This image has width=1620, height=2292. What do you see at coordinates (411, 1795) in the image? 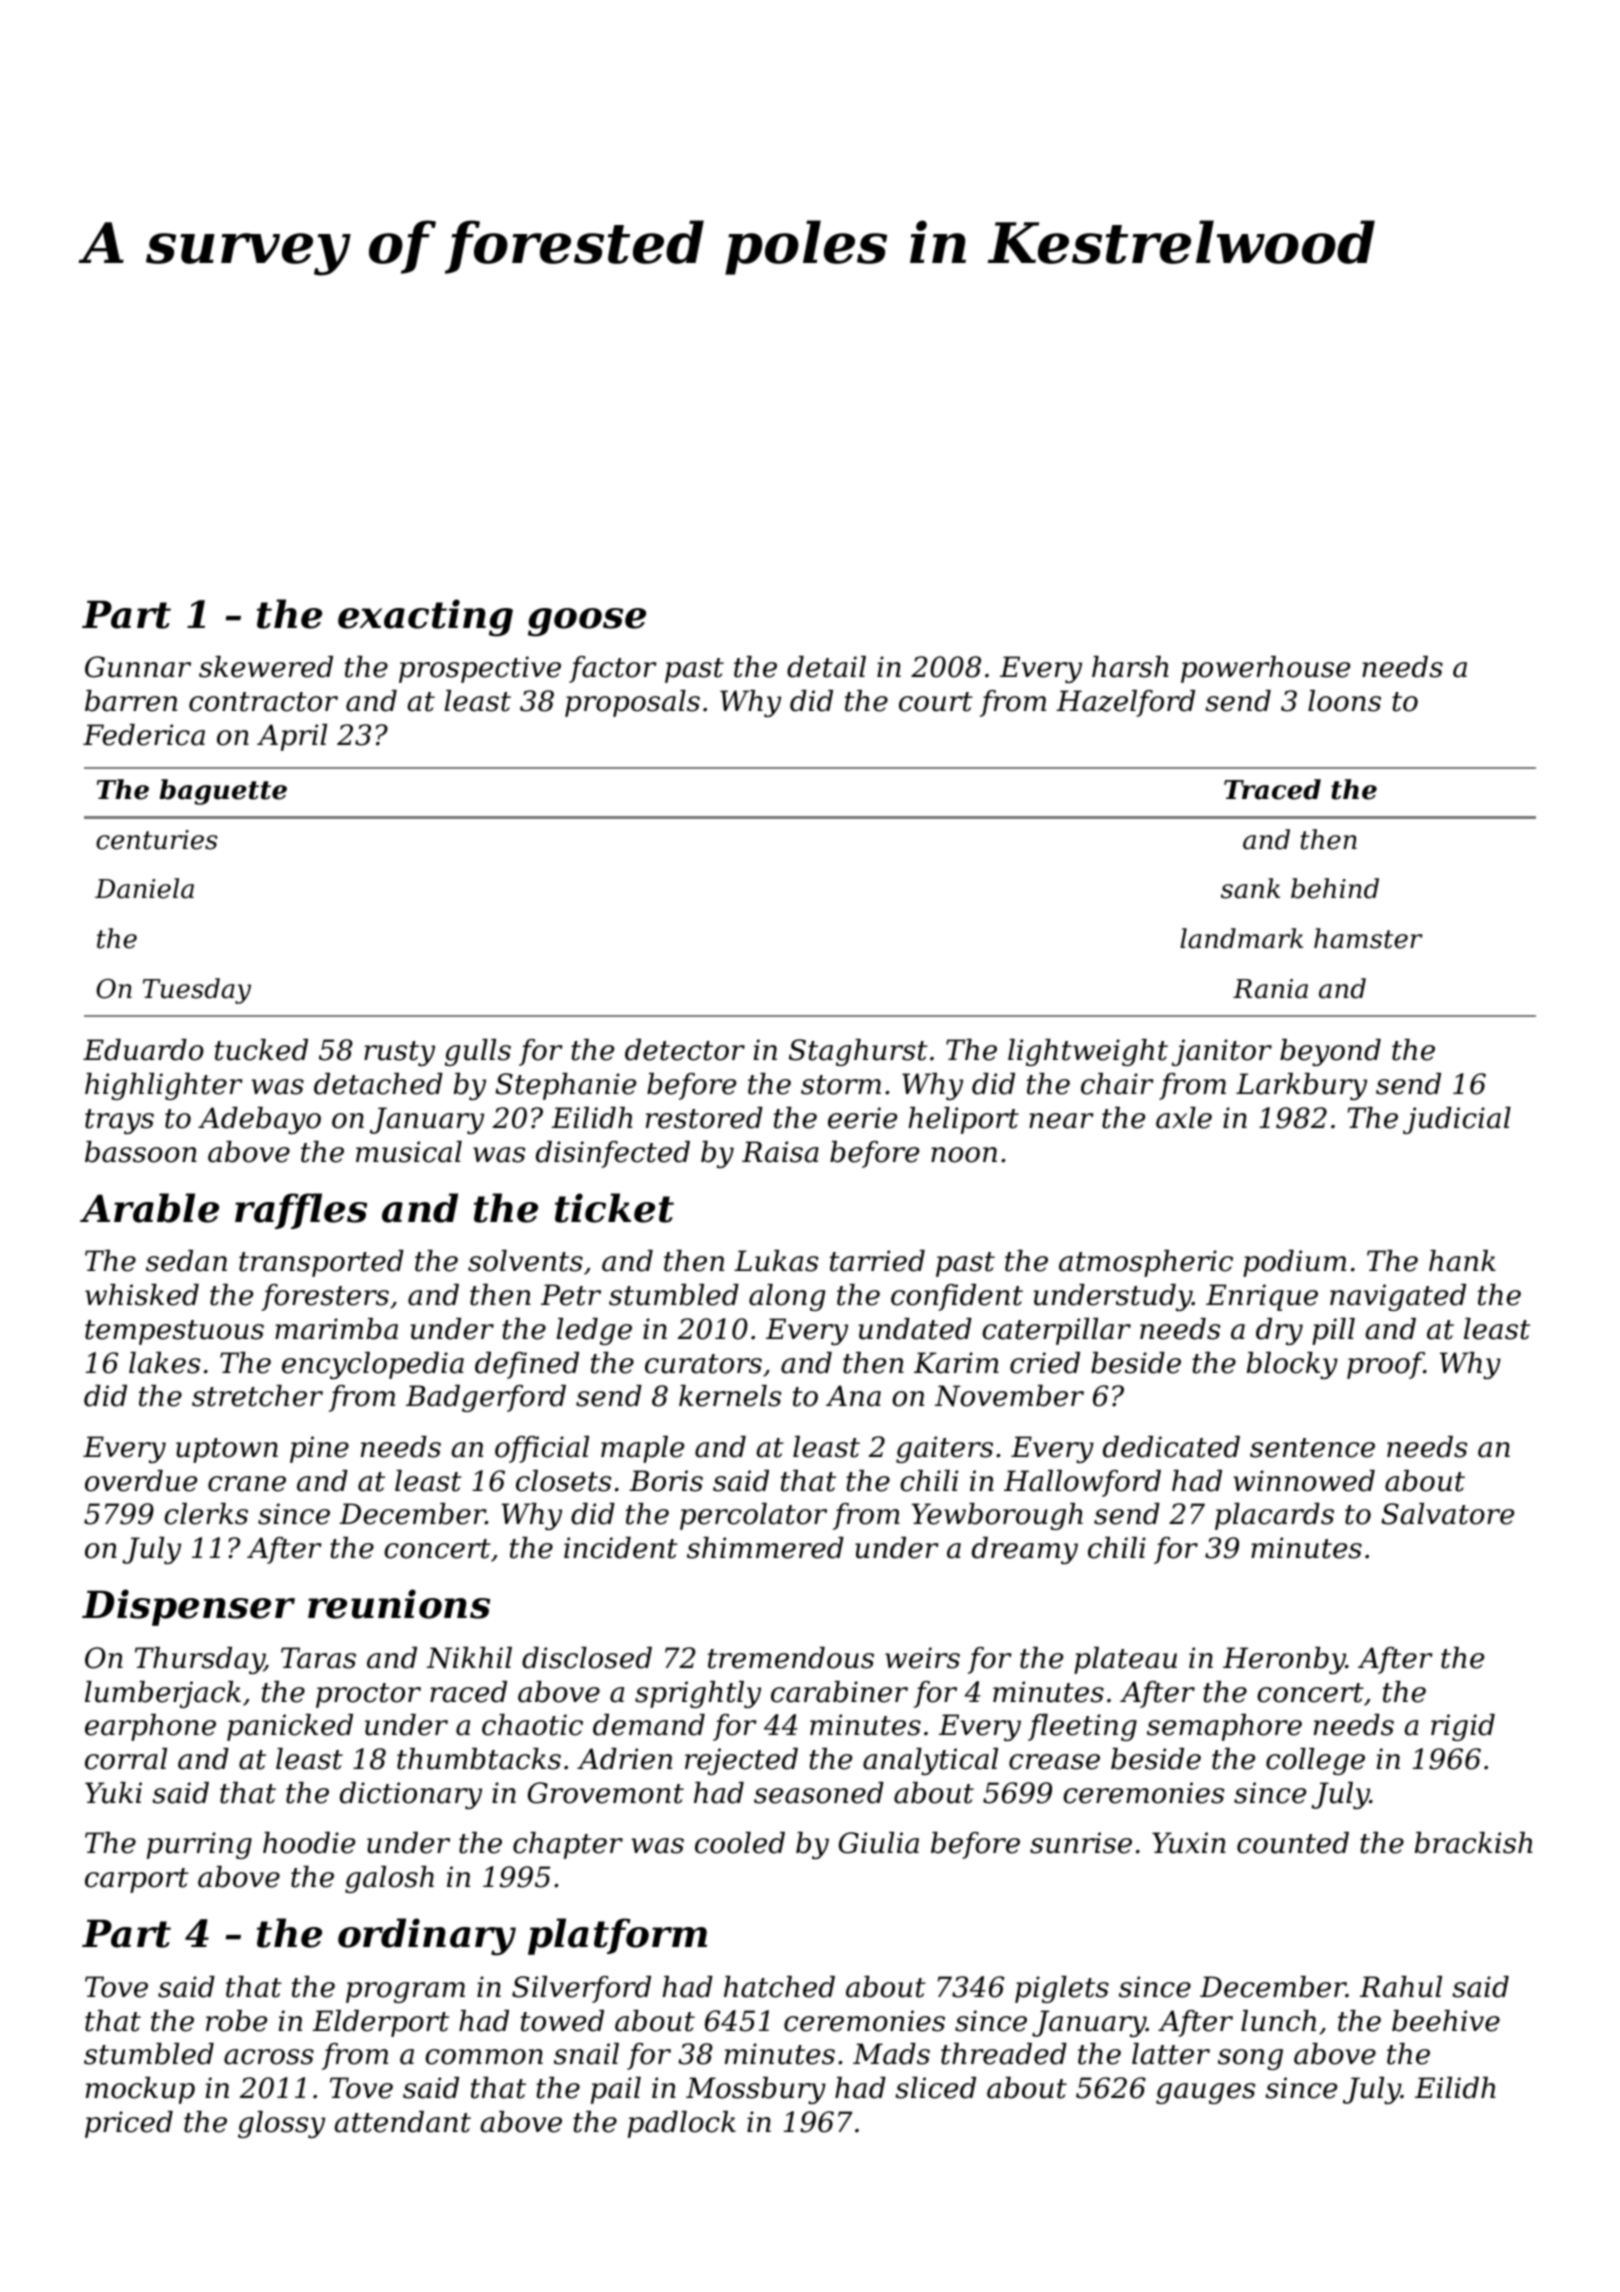
I see `dictionary` at bounding box center [411, 1795].
